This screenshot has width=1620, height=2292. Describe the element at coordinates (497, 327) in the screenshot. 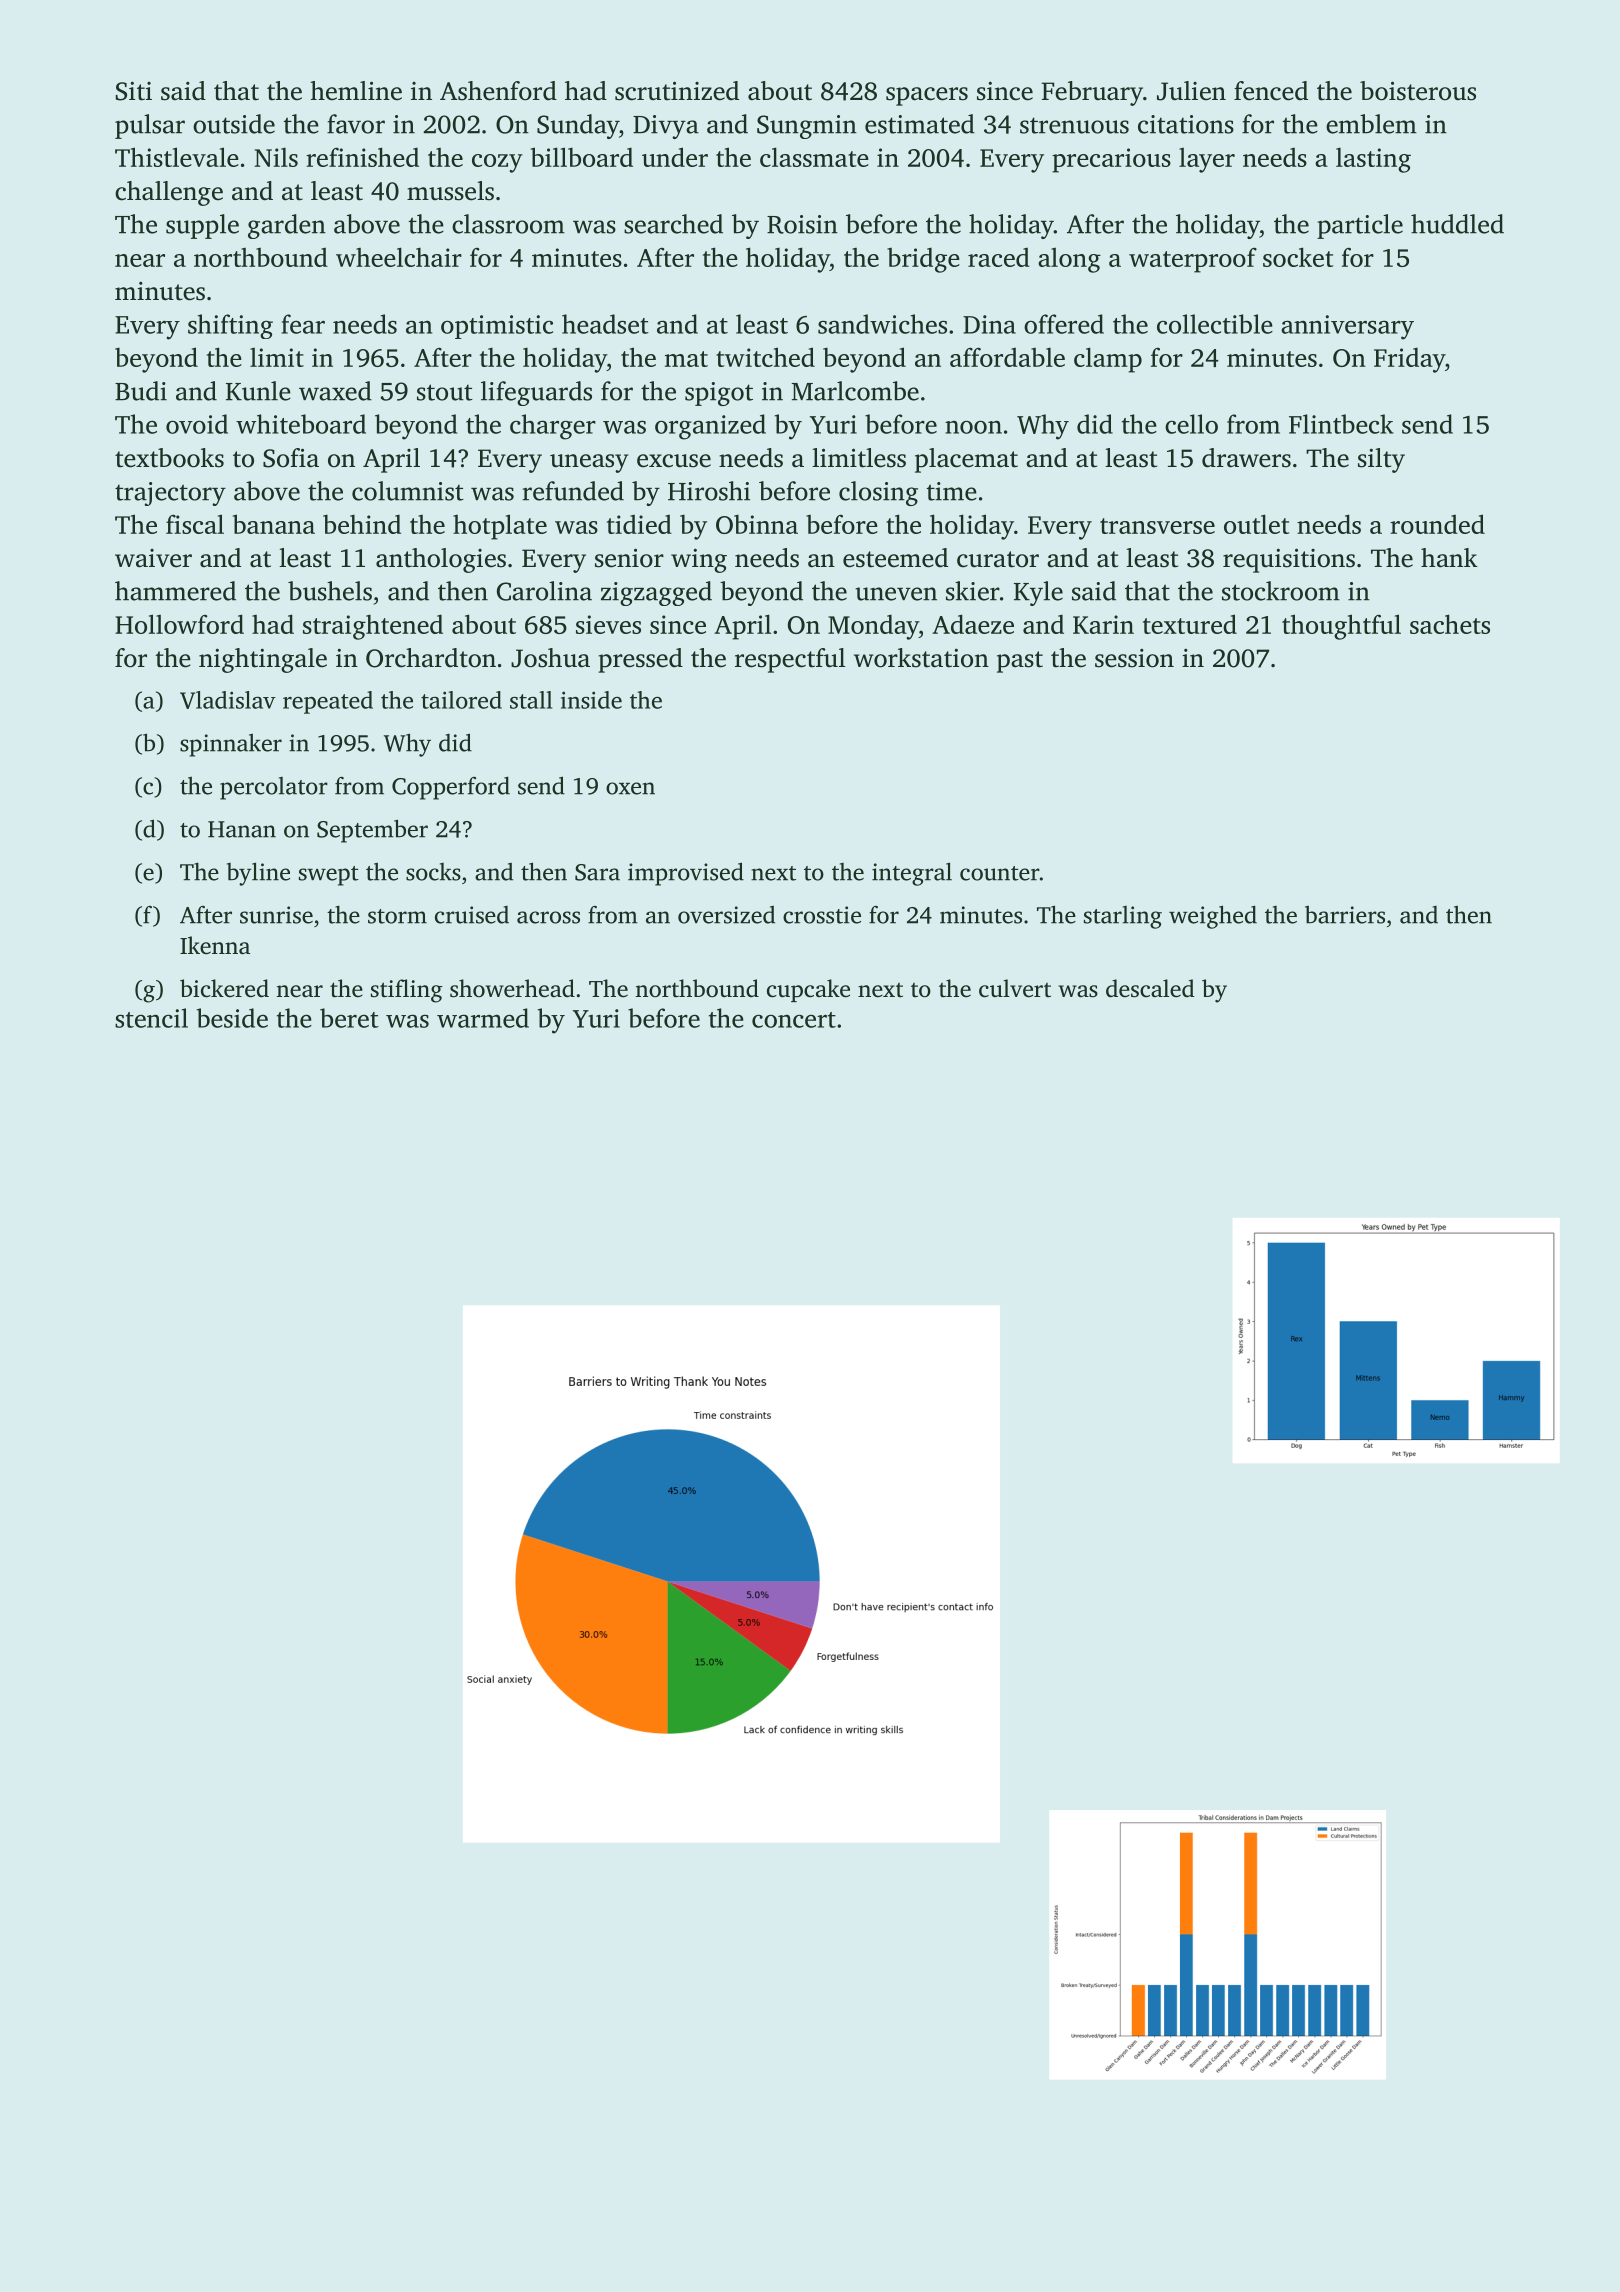

I see `optimistic` at that location.
